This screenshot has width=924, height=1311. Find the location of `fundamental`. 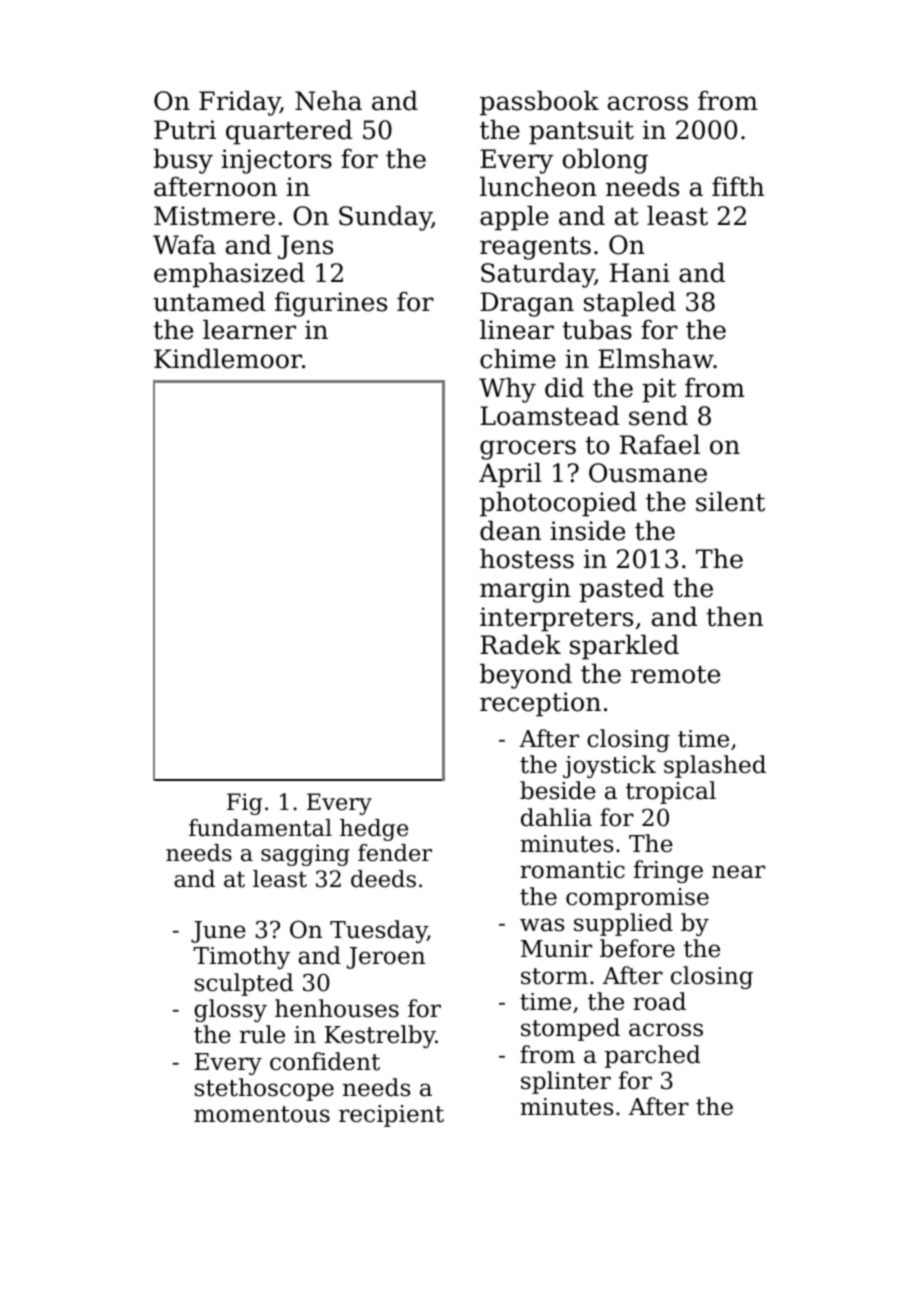

fundamental is located at coordinates (260, 828).
